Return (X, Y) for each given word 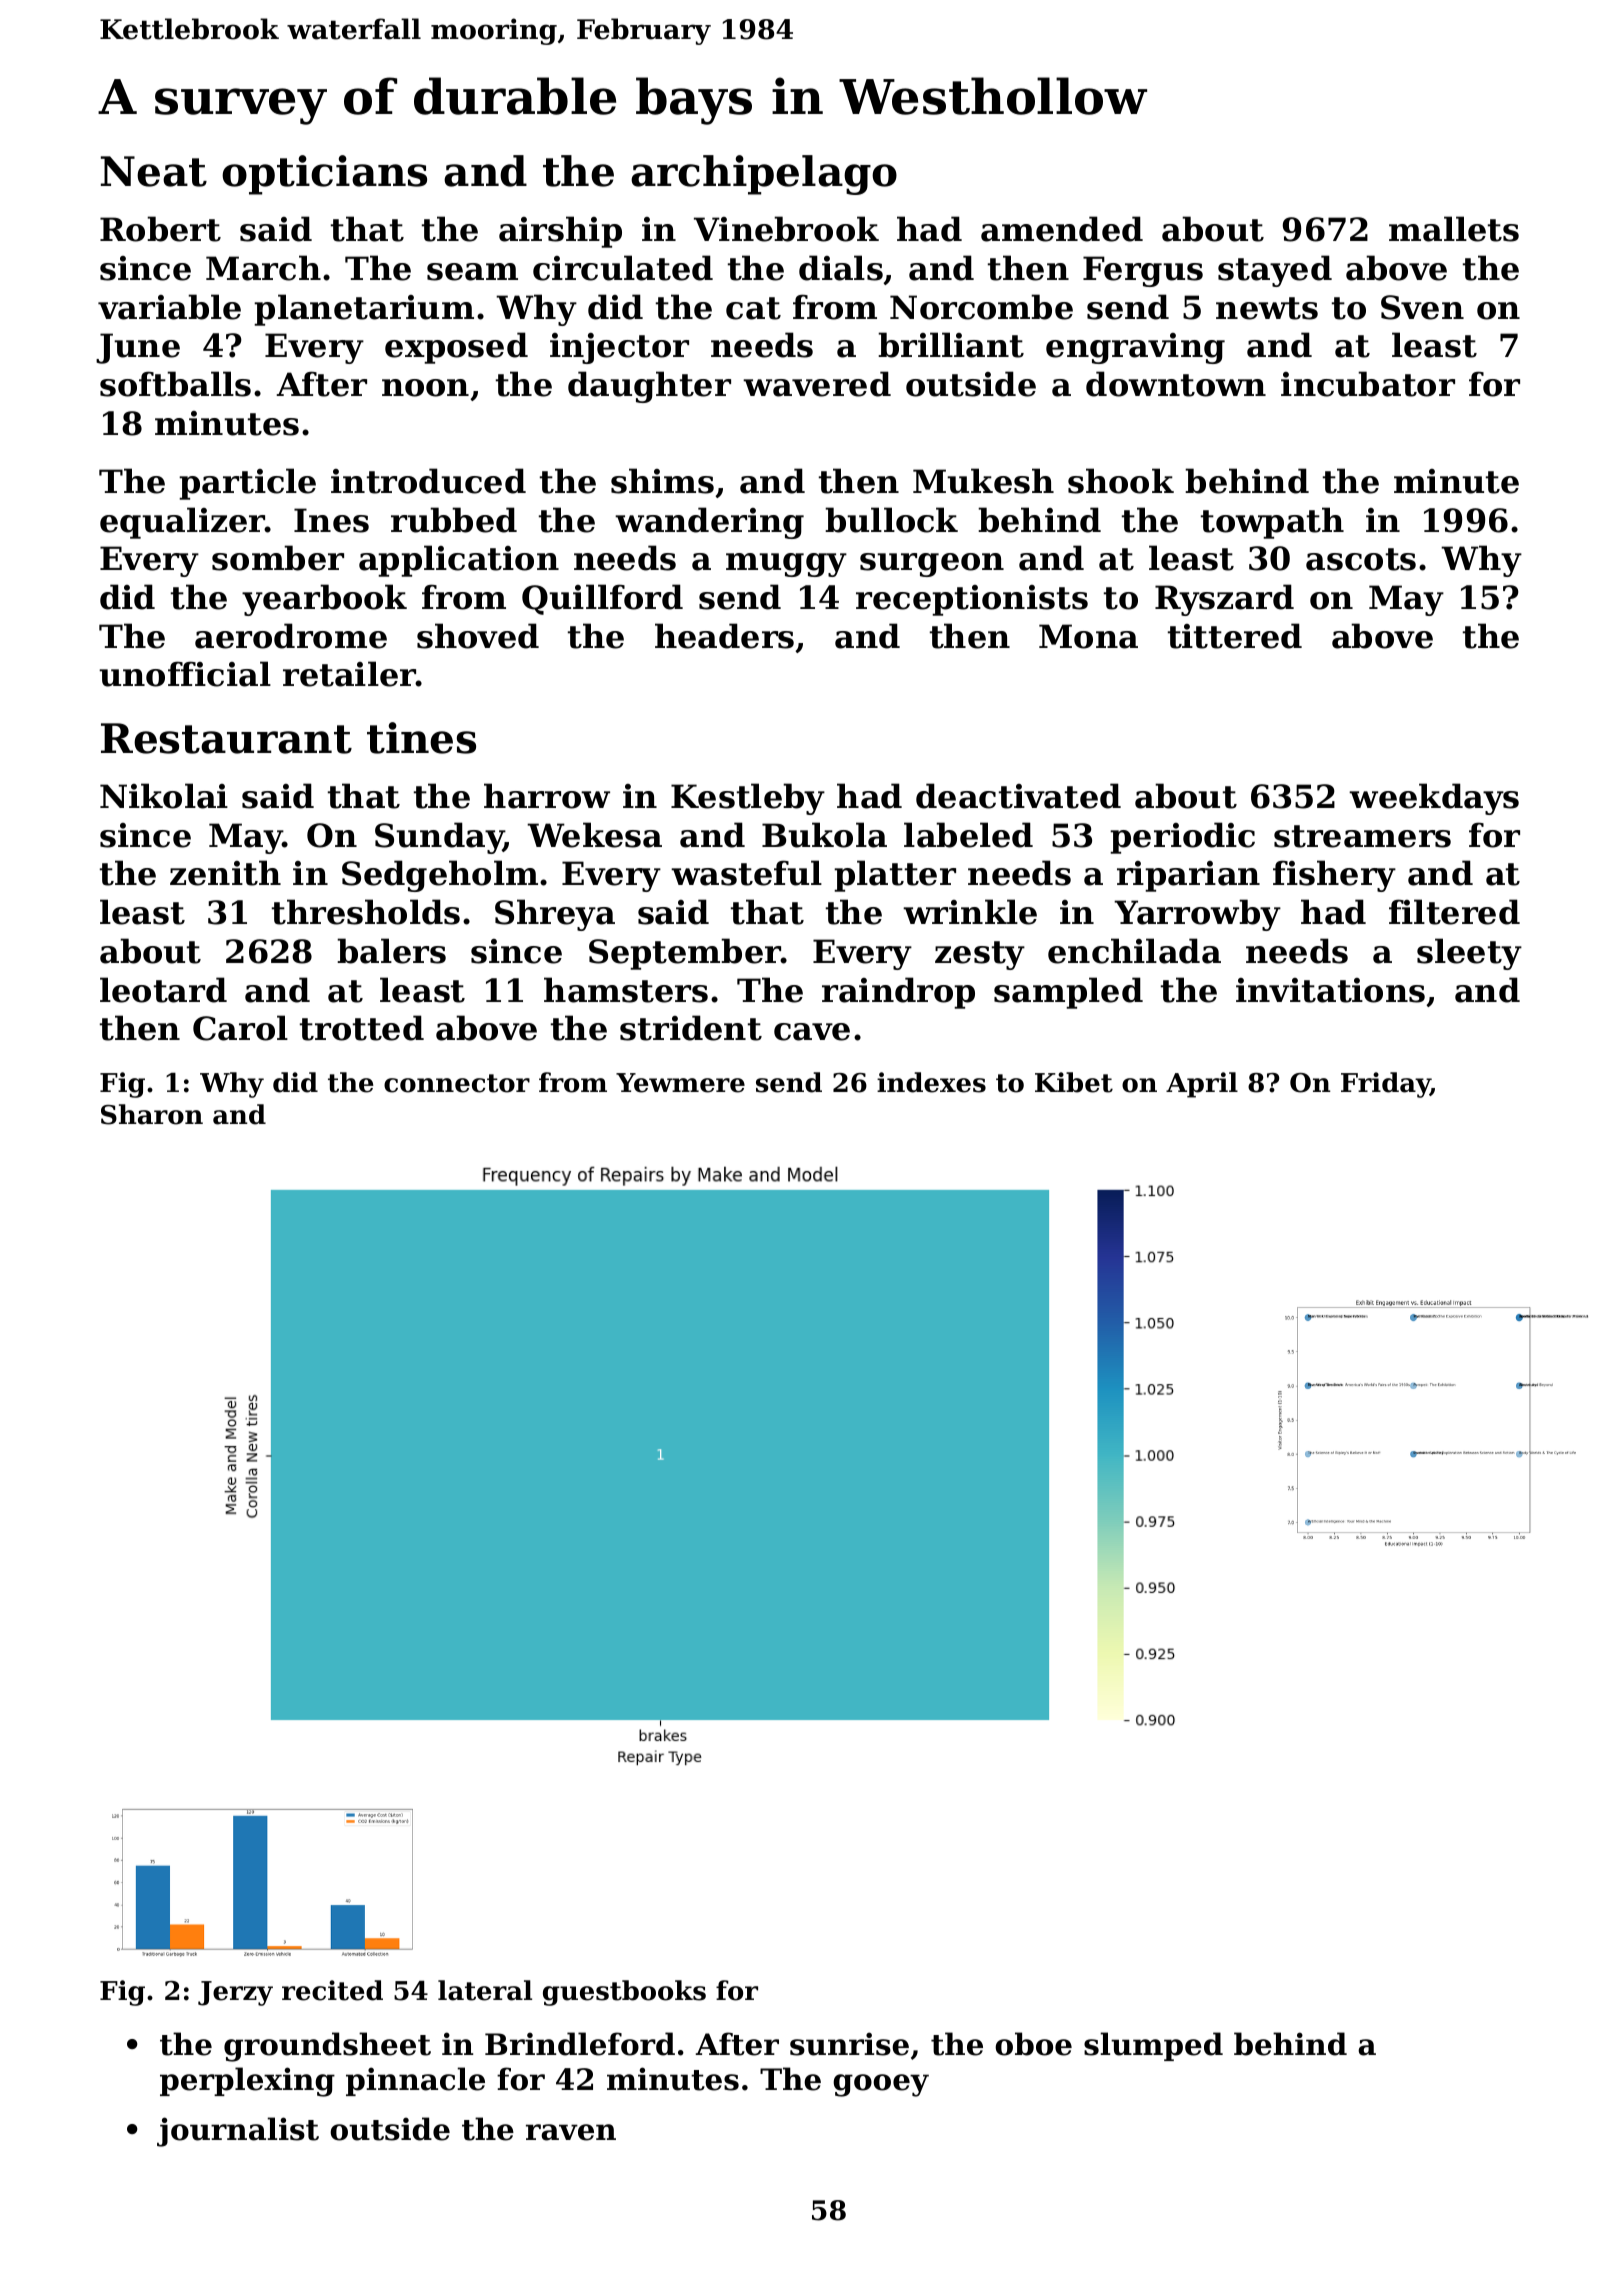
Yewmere (680, 1083)
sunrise (849, 2044)
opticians (324, 175)
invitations (1330, 990)
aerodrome (291, 636)
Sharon (152, 1114)
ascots (1361, 559)
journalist (238, 2132)
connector (457, 1083)
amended (1062, 229)
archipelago (764, 175)
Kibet (1074, 1082)
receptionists (972, 600)
